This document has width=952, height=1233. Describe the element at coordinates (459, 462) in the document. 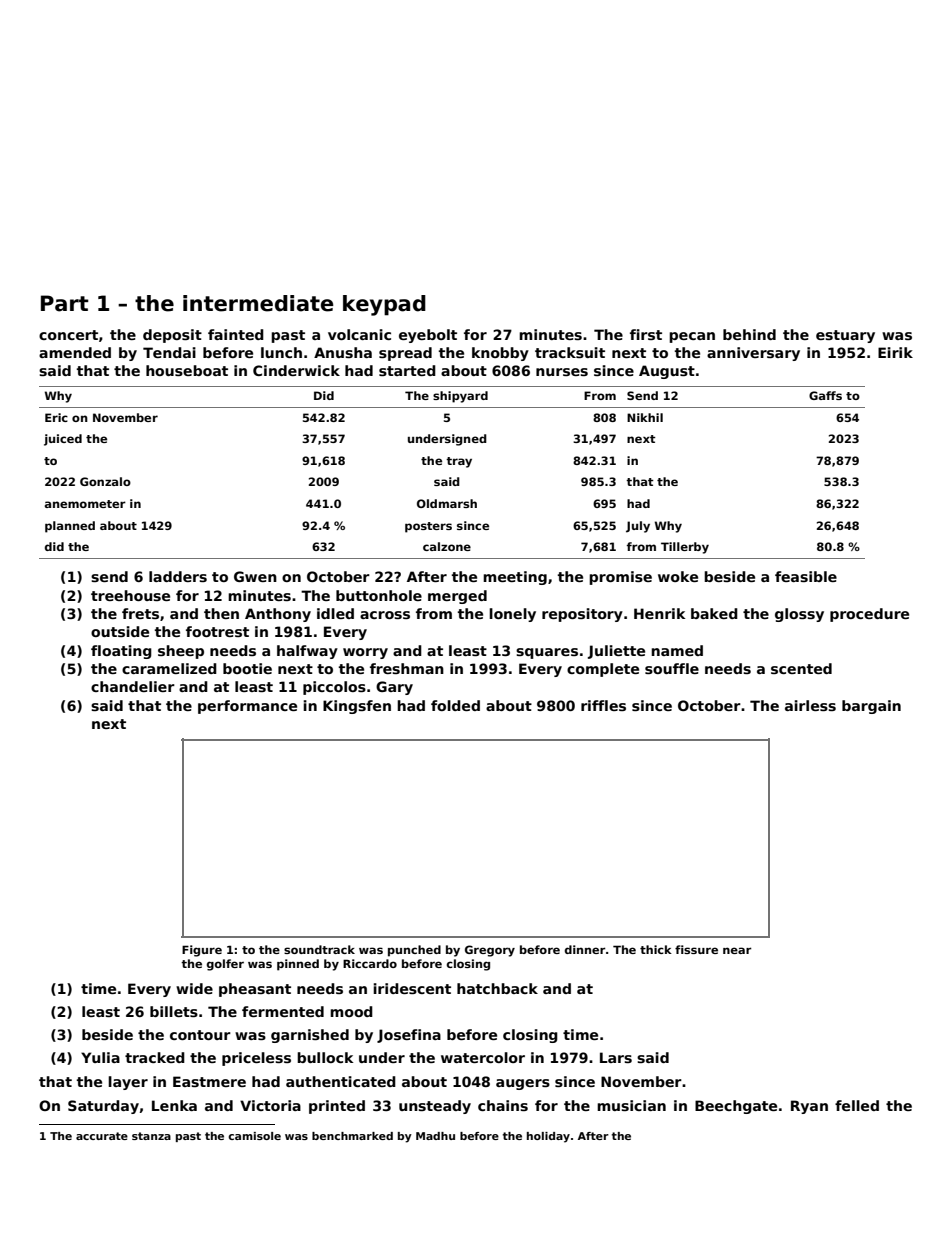

I see `tray` at that location.
